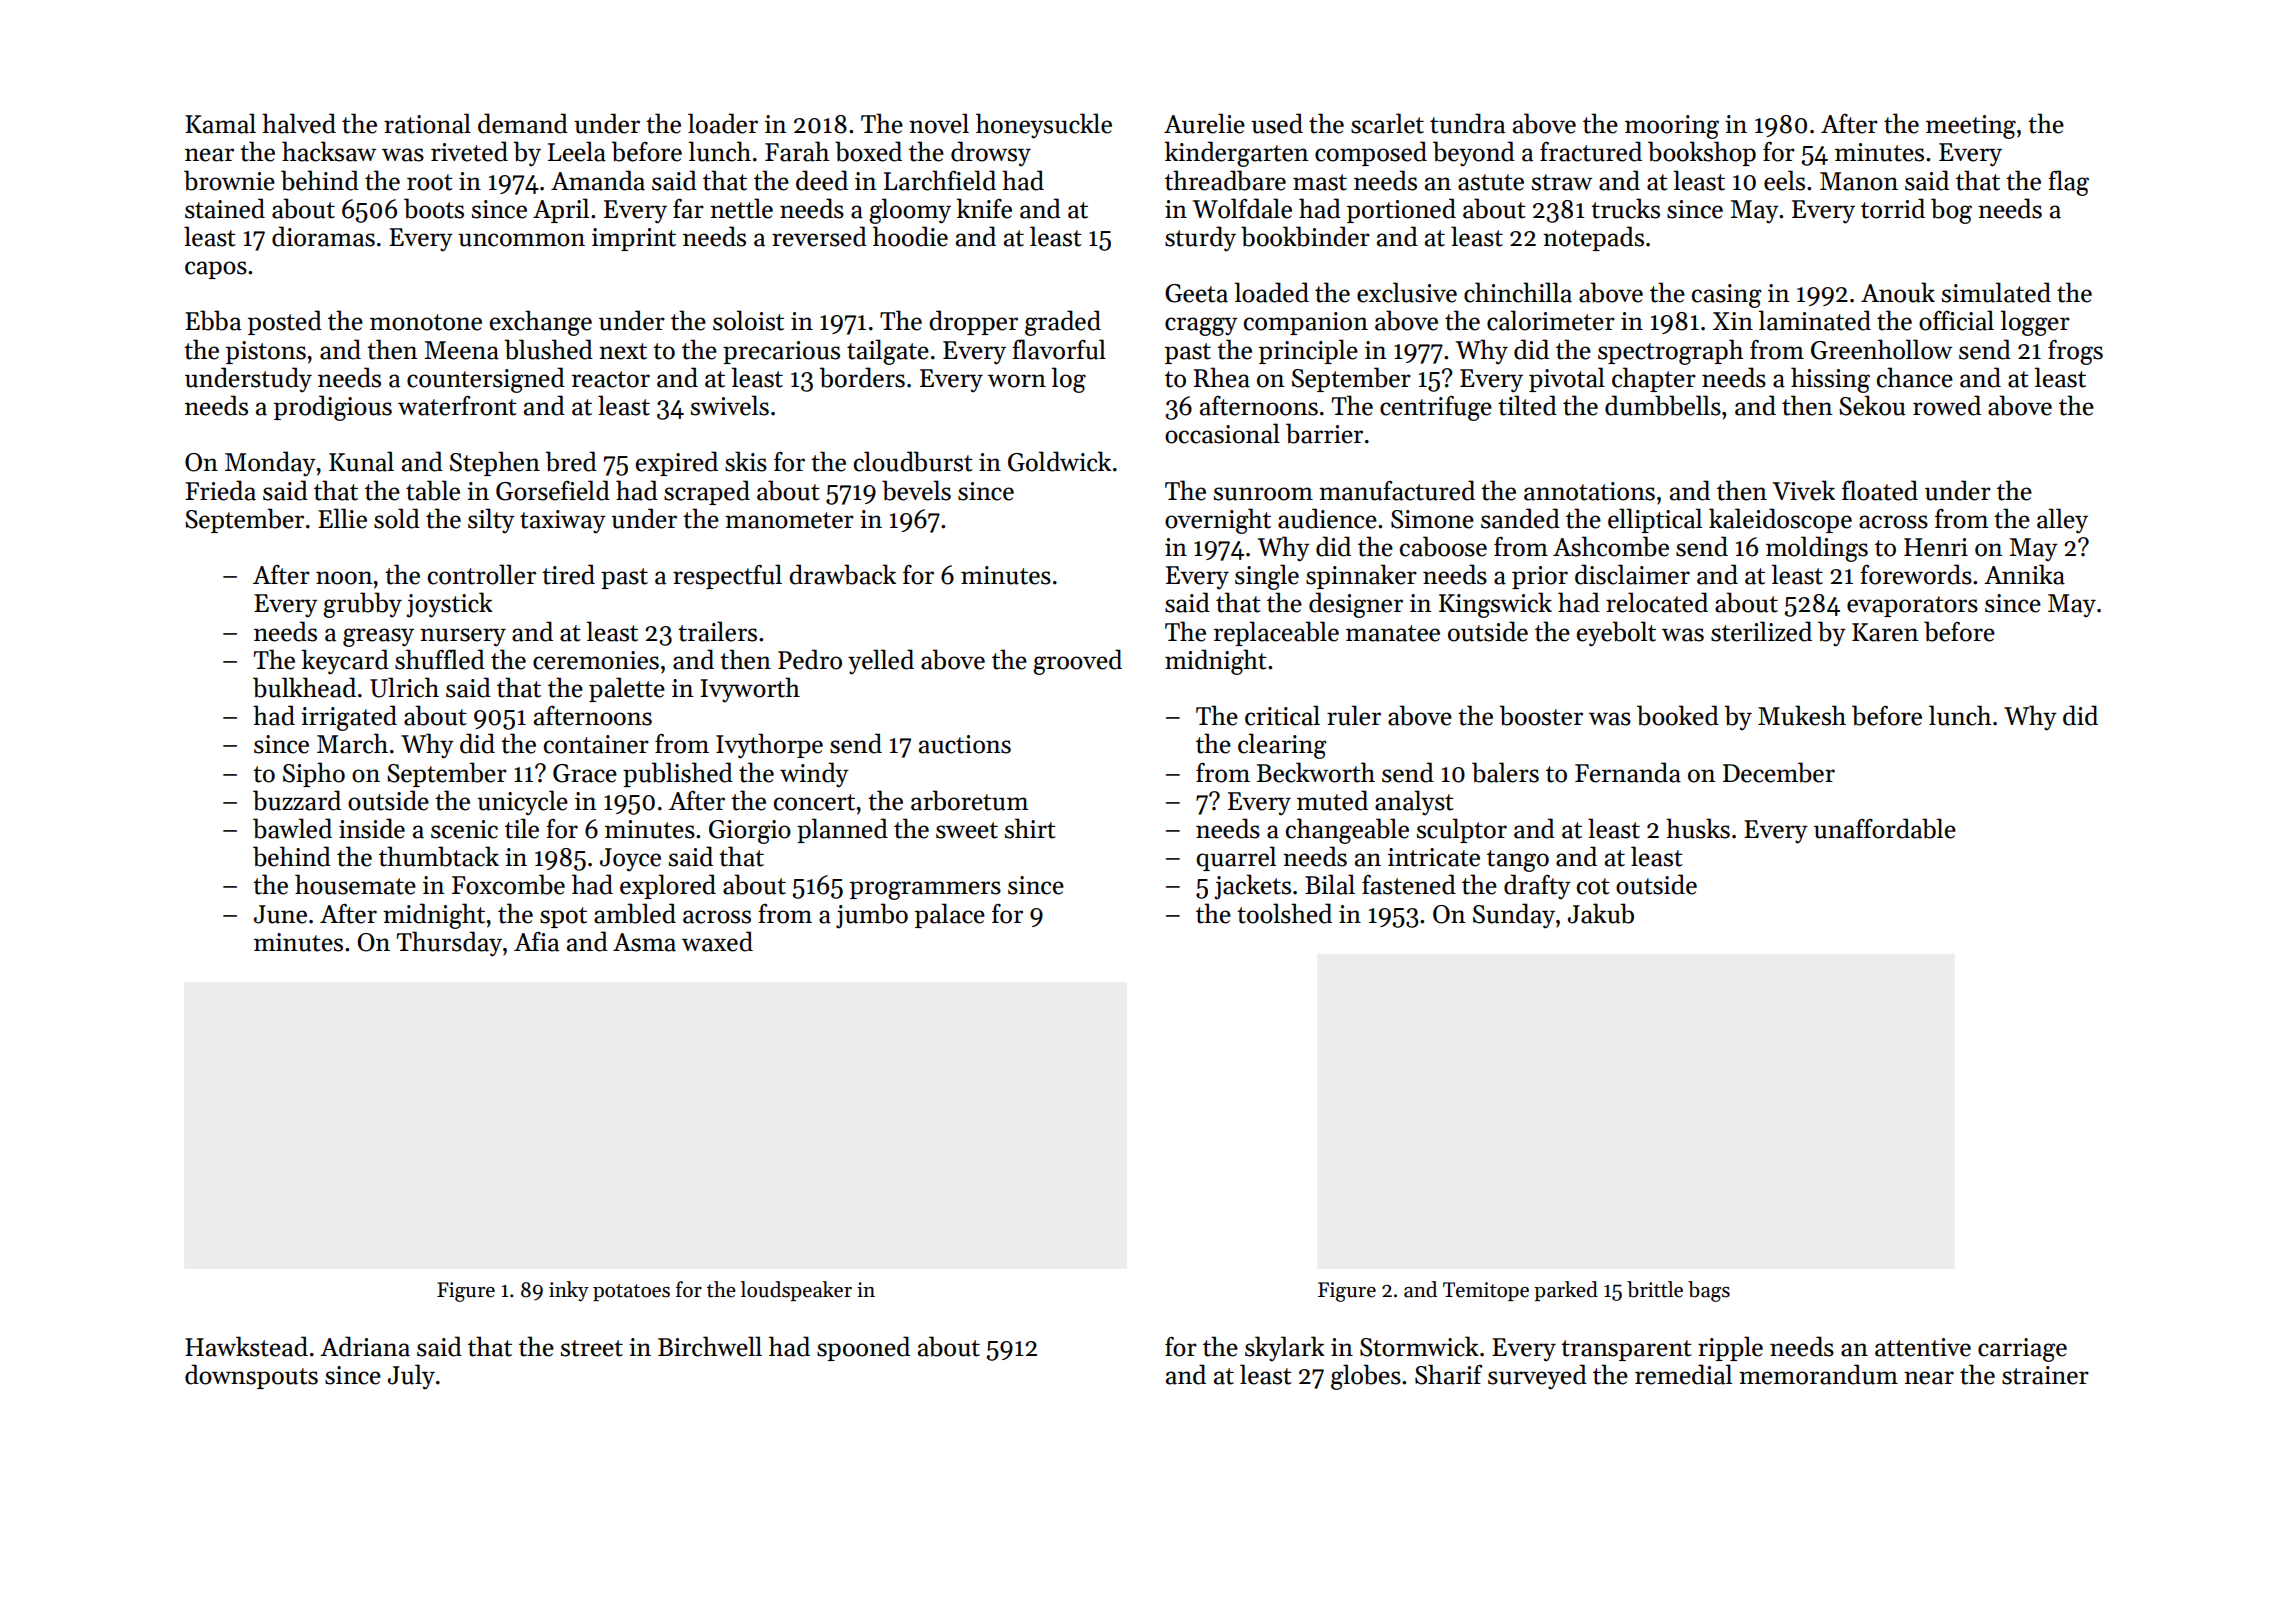 The width and height of the image is (2292, 1620). I want to click on unaffordable, so click(1885, 828).
